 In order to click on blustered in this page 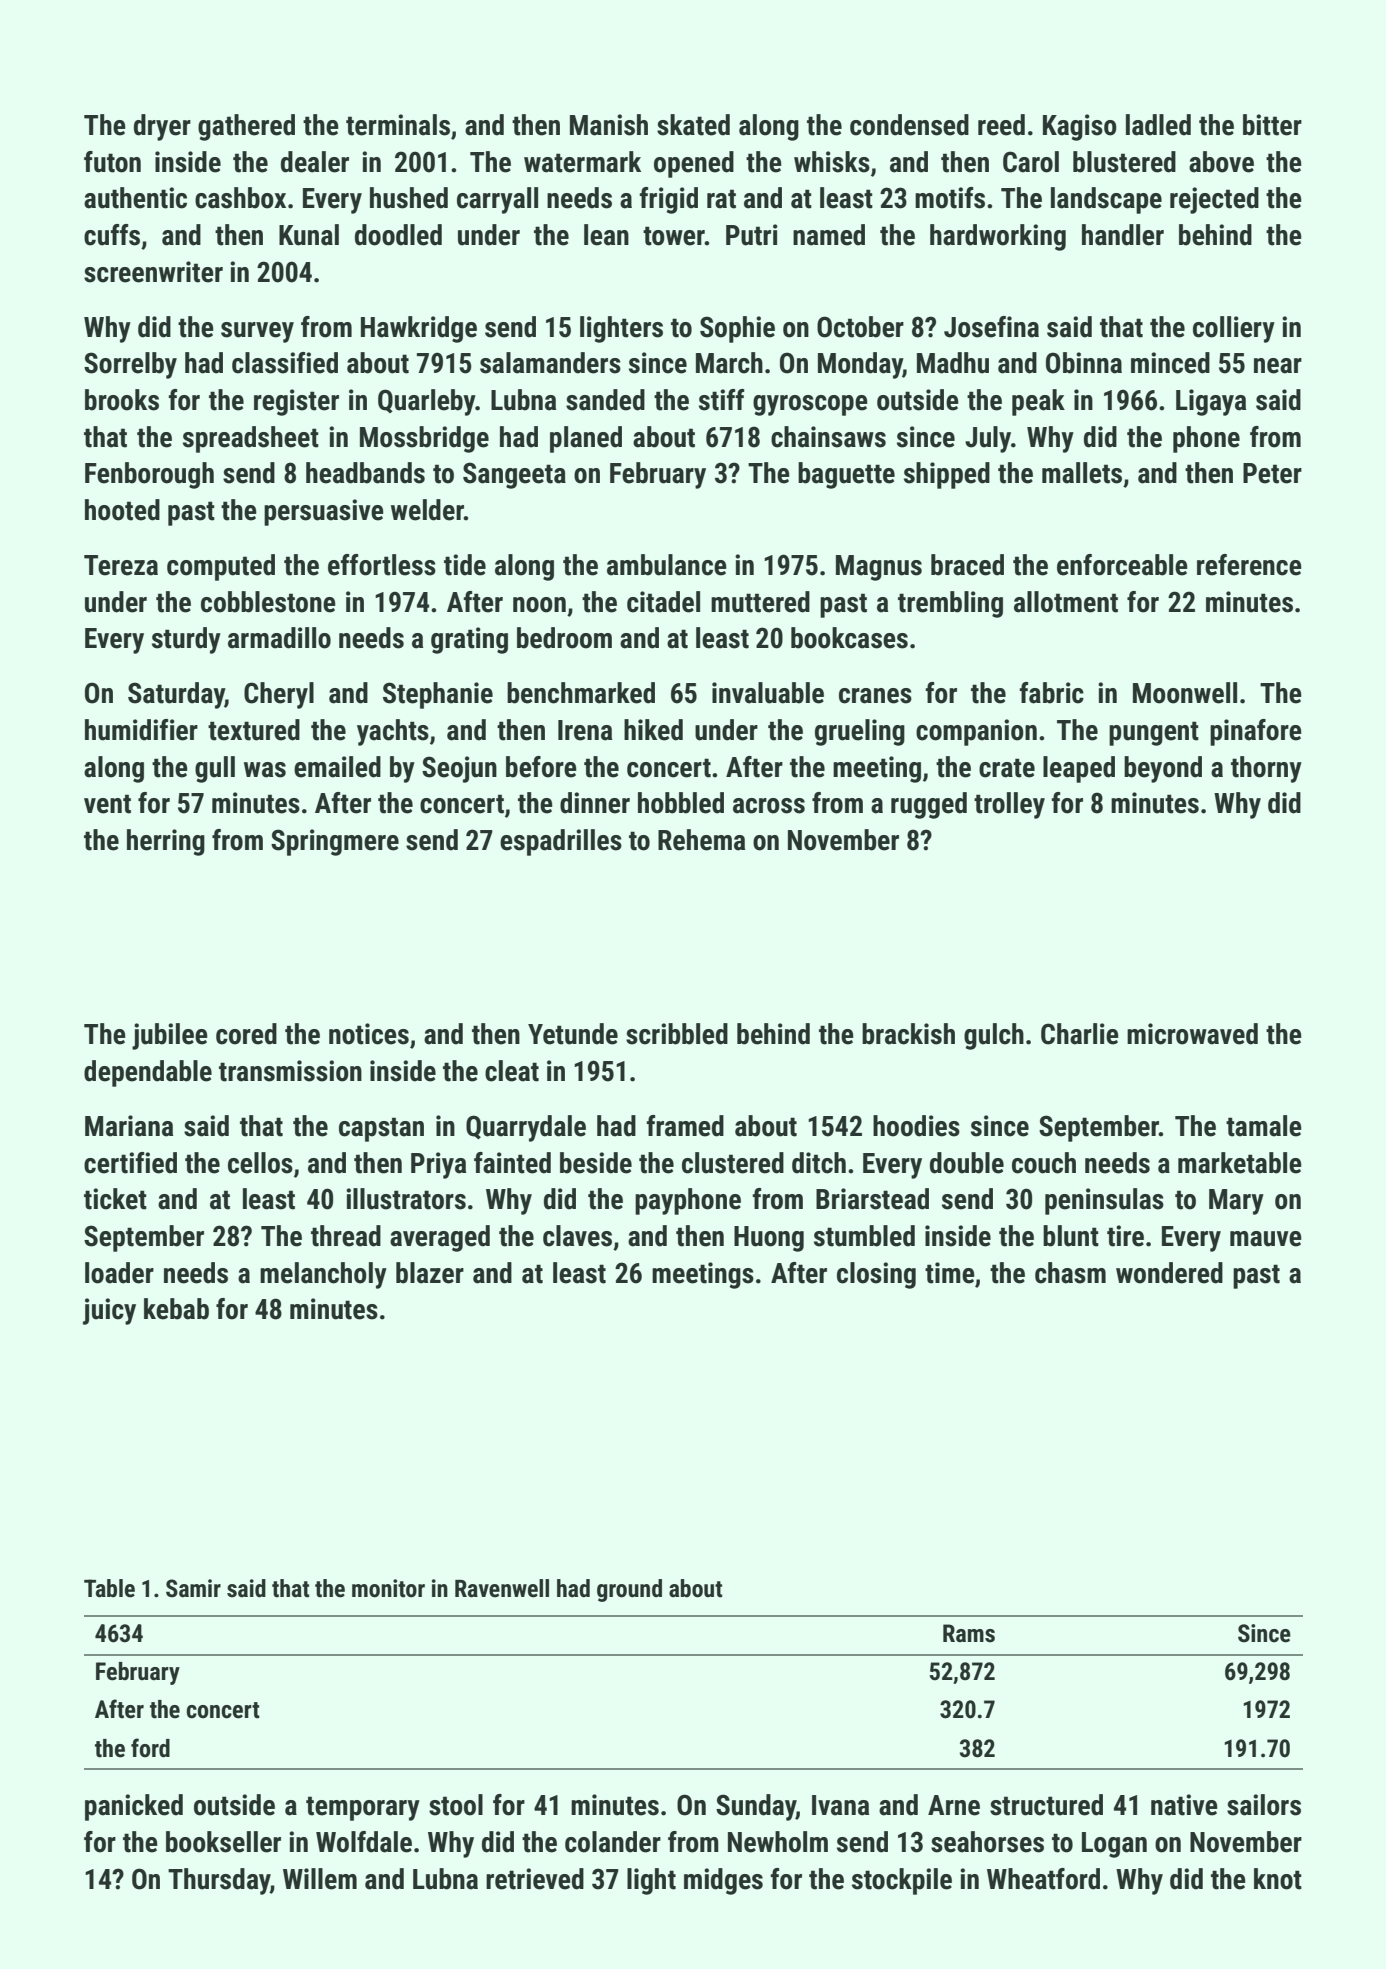, I will do `click(1124, 162)`.
